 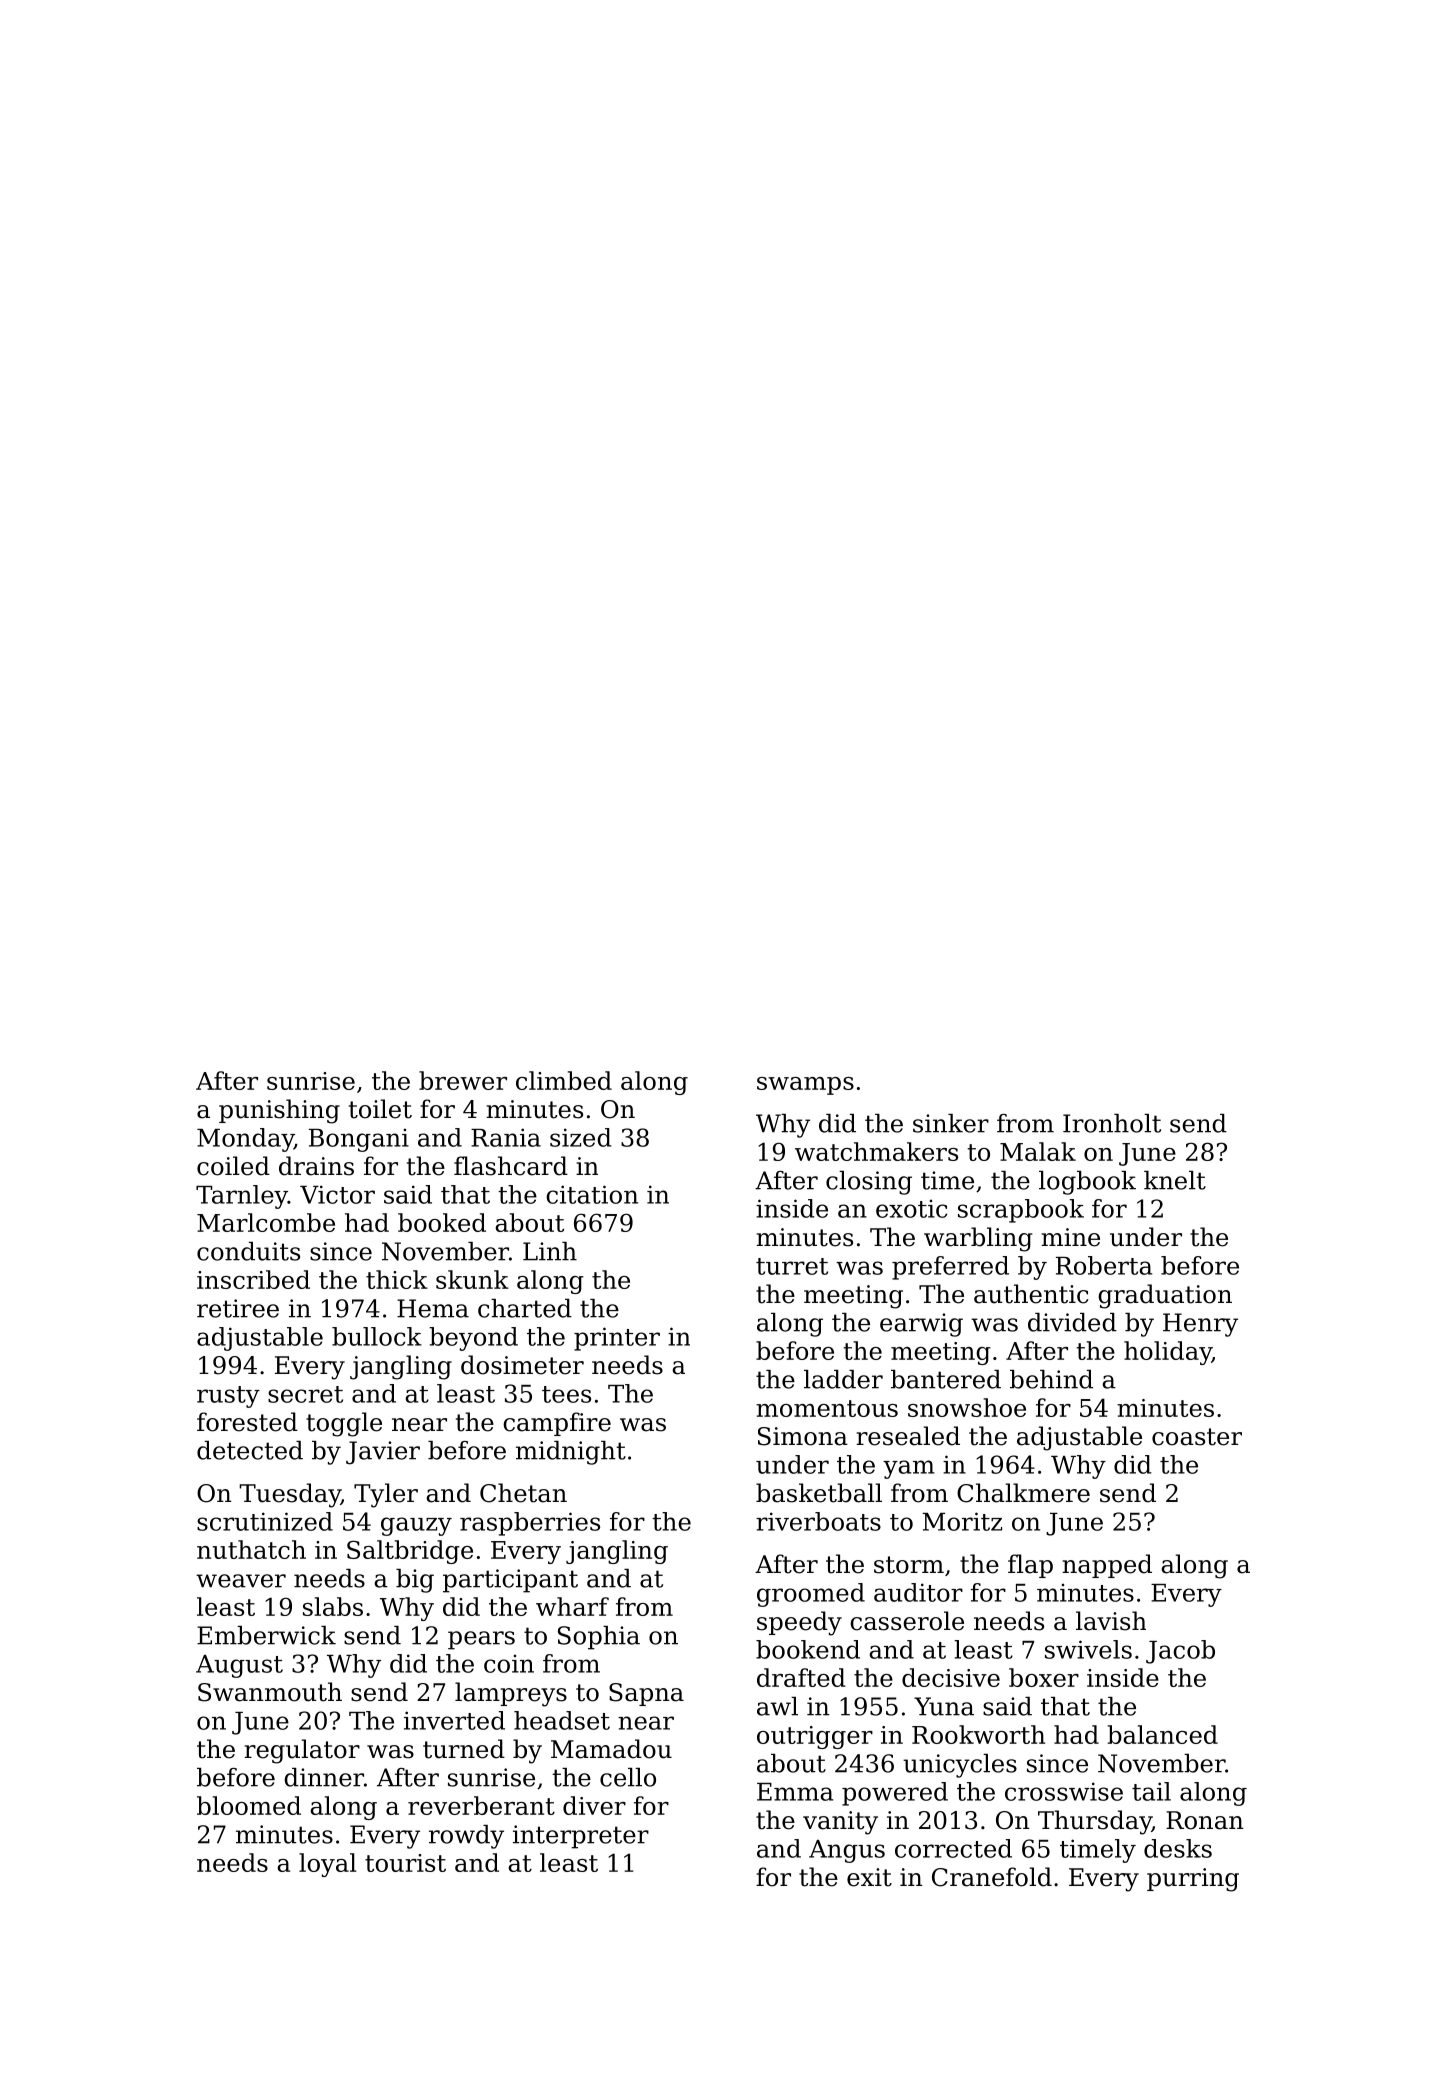 I want to click on coaster, so click(x=1197, y=1437).
